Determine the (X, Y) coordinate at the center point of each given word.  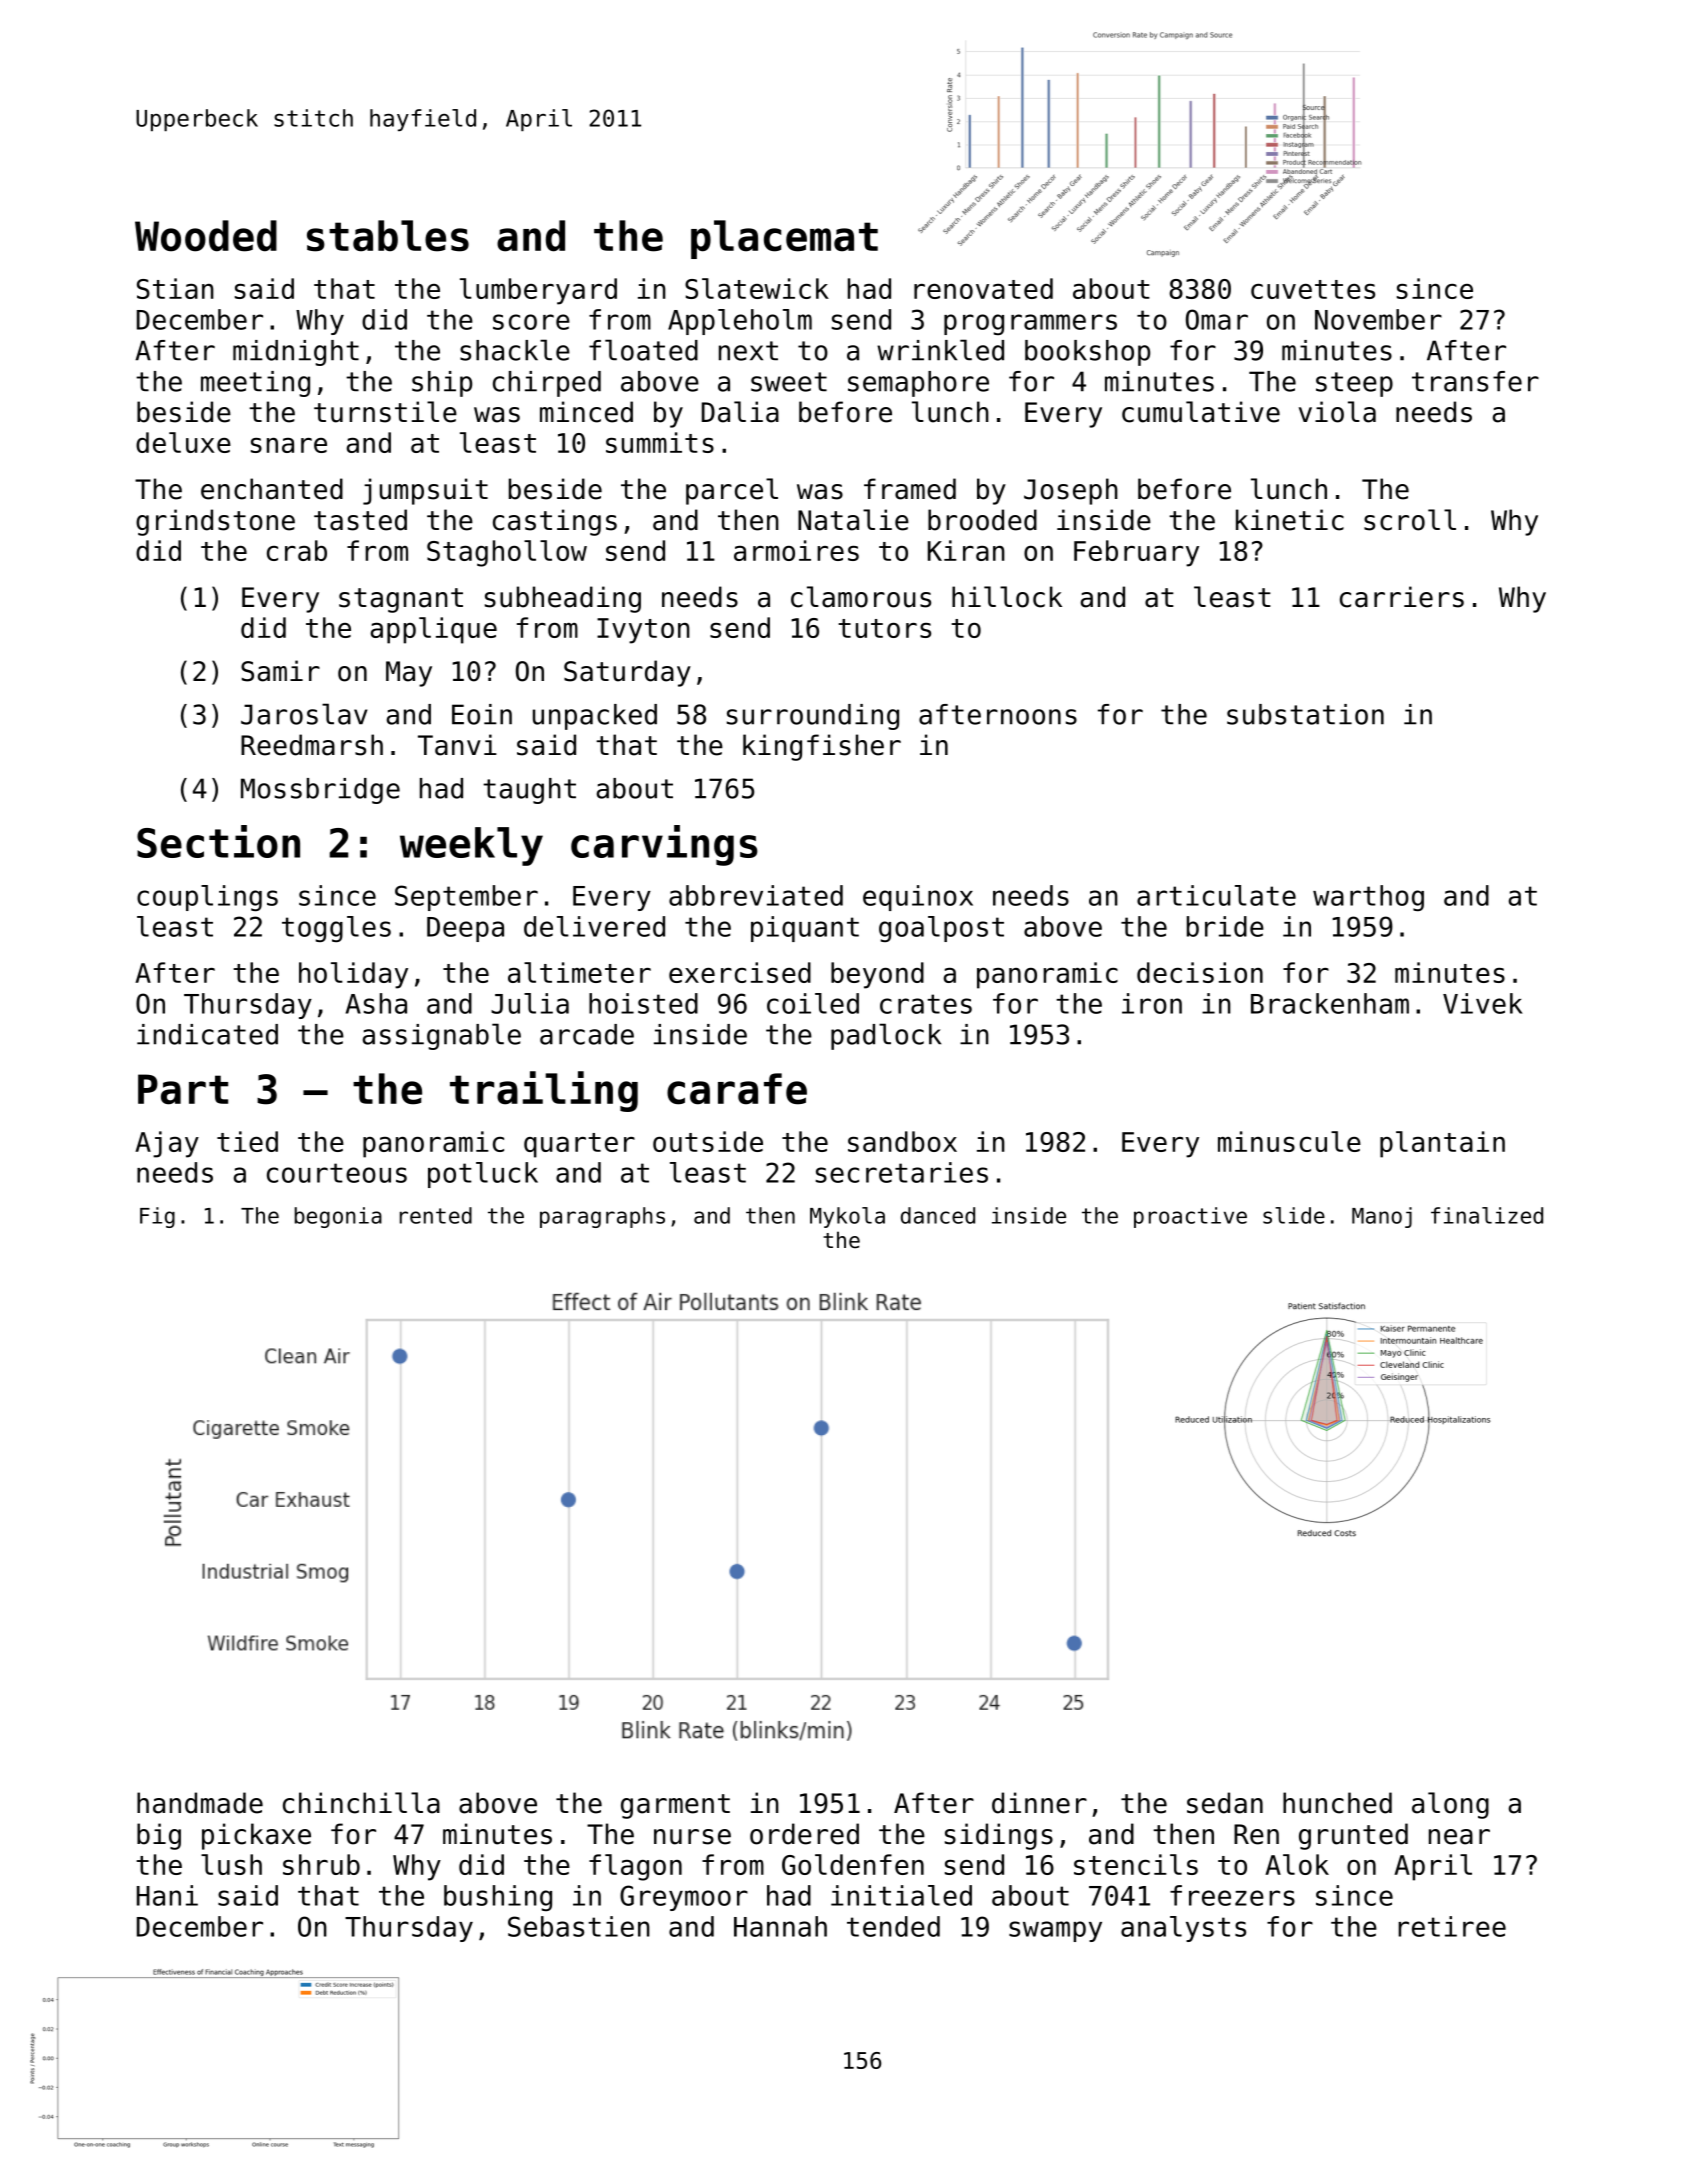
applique (434, 630)
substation (1305, 714)
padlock (886, 1036)
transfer (1475, 381)
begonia (338, 1217)
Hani (167, 1895)
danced (938, 1215)
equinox (918, 898)
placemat (784, 239)
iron (1152, 1003)
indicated (207, 1034)
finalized (1487, 1215)
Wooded (206, 236)
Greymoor (684, 1898)
